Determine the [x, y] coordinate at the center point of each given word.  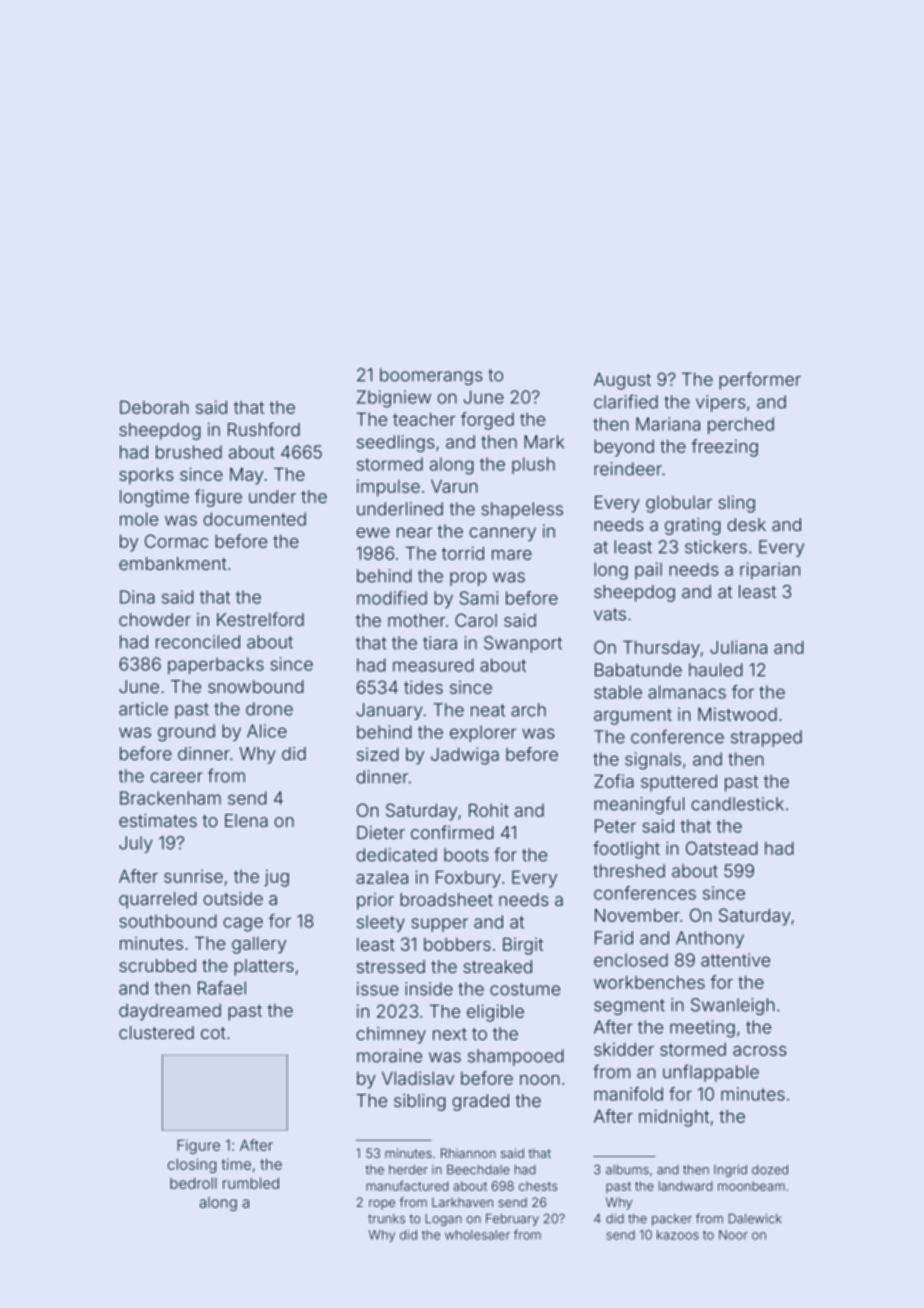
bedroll [193, 1183]
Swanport [523, 644]
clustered [156, 1032]
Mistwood [737, 714]
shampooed [515, 1057]
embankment [173, 563]
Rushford [264, 429]
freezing [724, 448]
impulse [388, 488]
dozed [770, 1170]
